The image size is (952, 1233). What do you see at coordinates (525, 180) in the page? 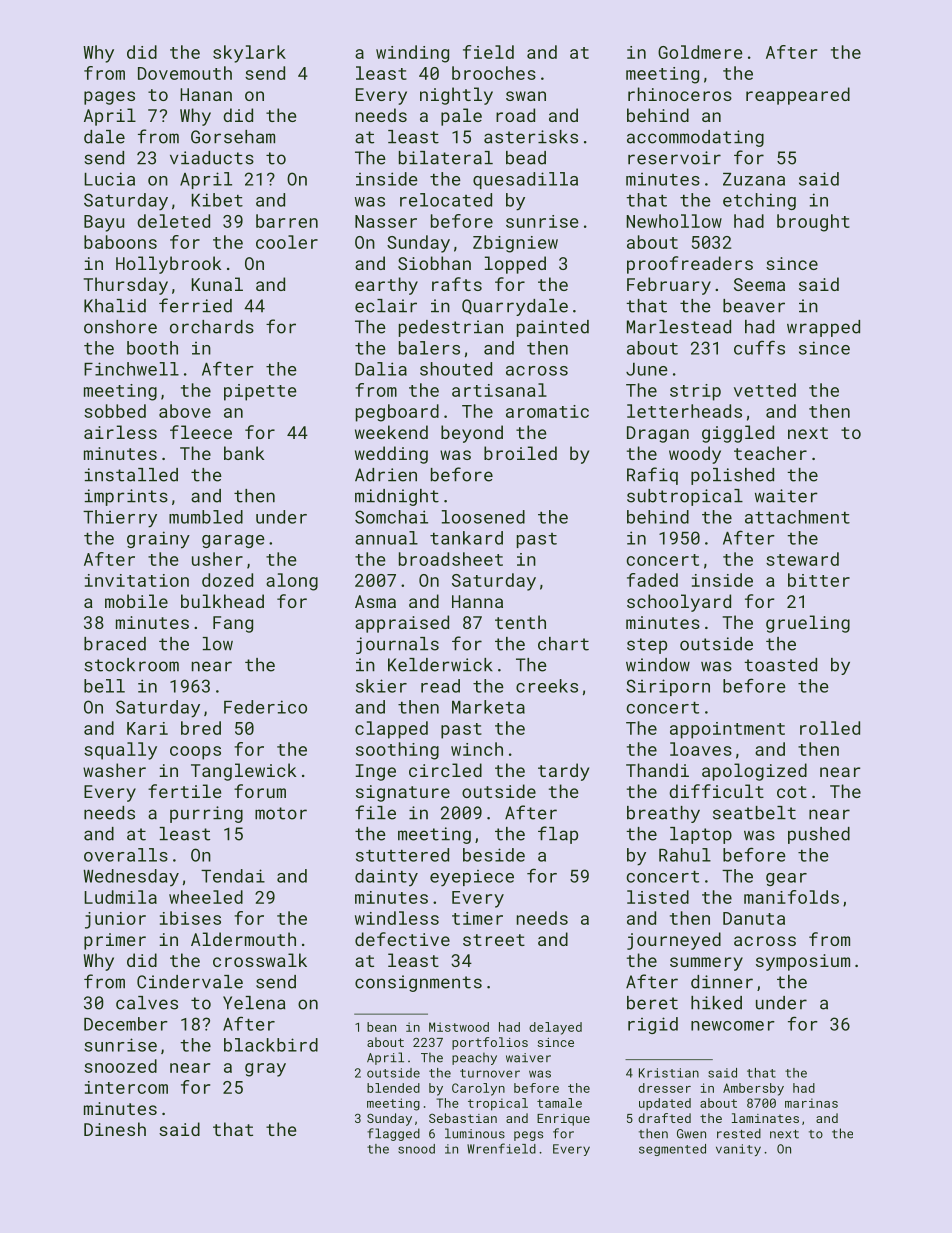
I see `quesadilla` at bounding box center [525, 180].
